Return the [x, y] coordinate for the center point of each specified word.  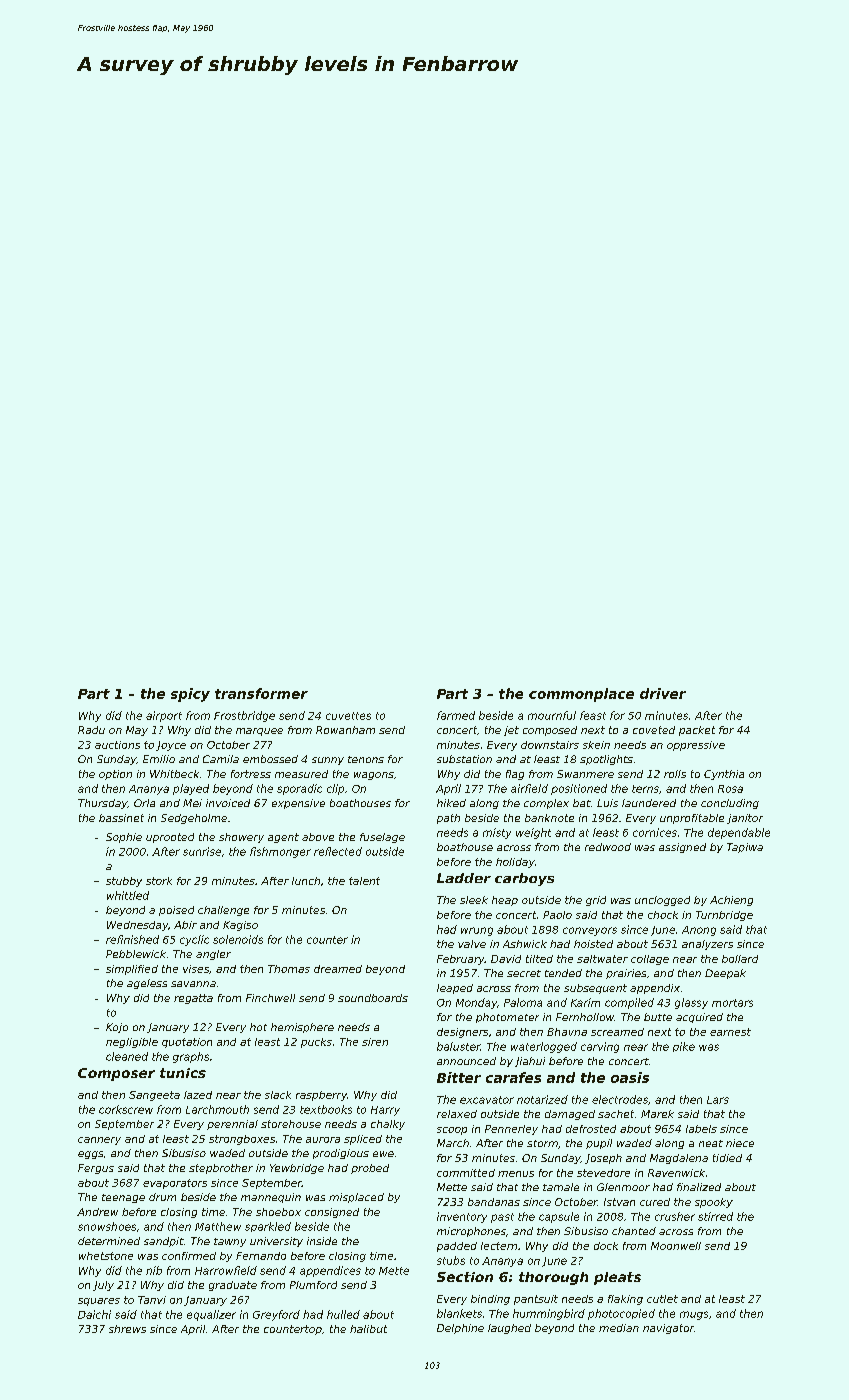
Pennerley [511, 1130]
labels [701, 1129]
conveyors [590, 931]
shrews [127, 1329]
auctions [117, 745]
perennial [232, 1125]
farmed [456, 715]
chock [663, 915]
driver [663, 693]
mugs [694, 1315]
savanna [193, 984]
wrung [477, 931]
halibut [368, 1329]
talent [364, 881]
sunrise [202, 851]
